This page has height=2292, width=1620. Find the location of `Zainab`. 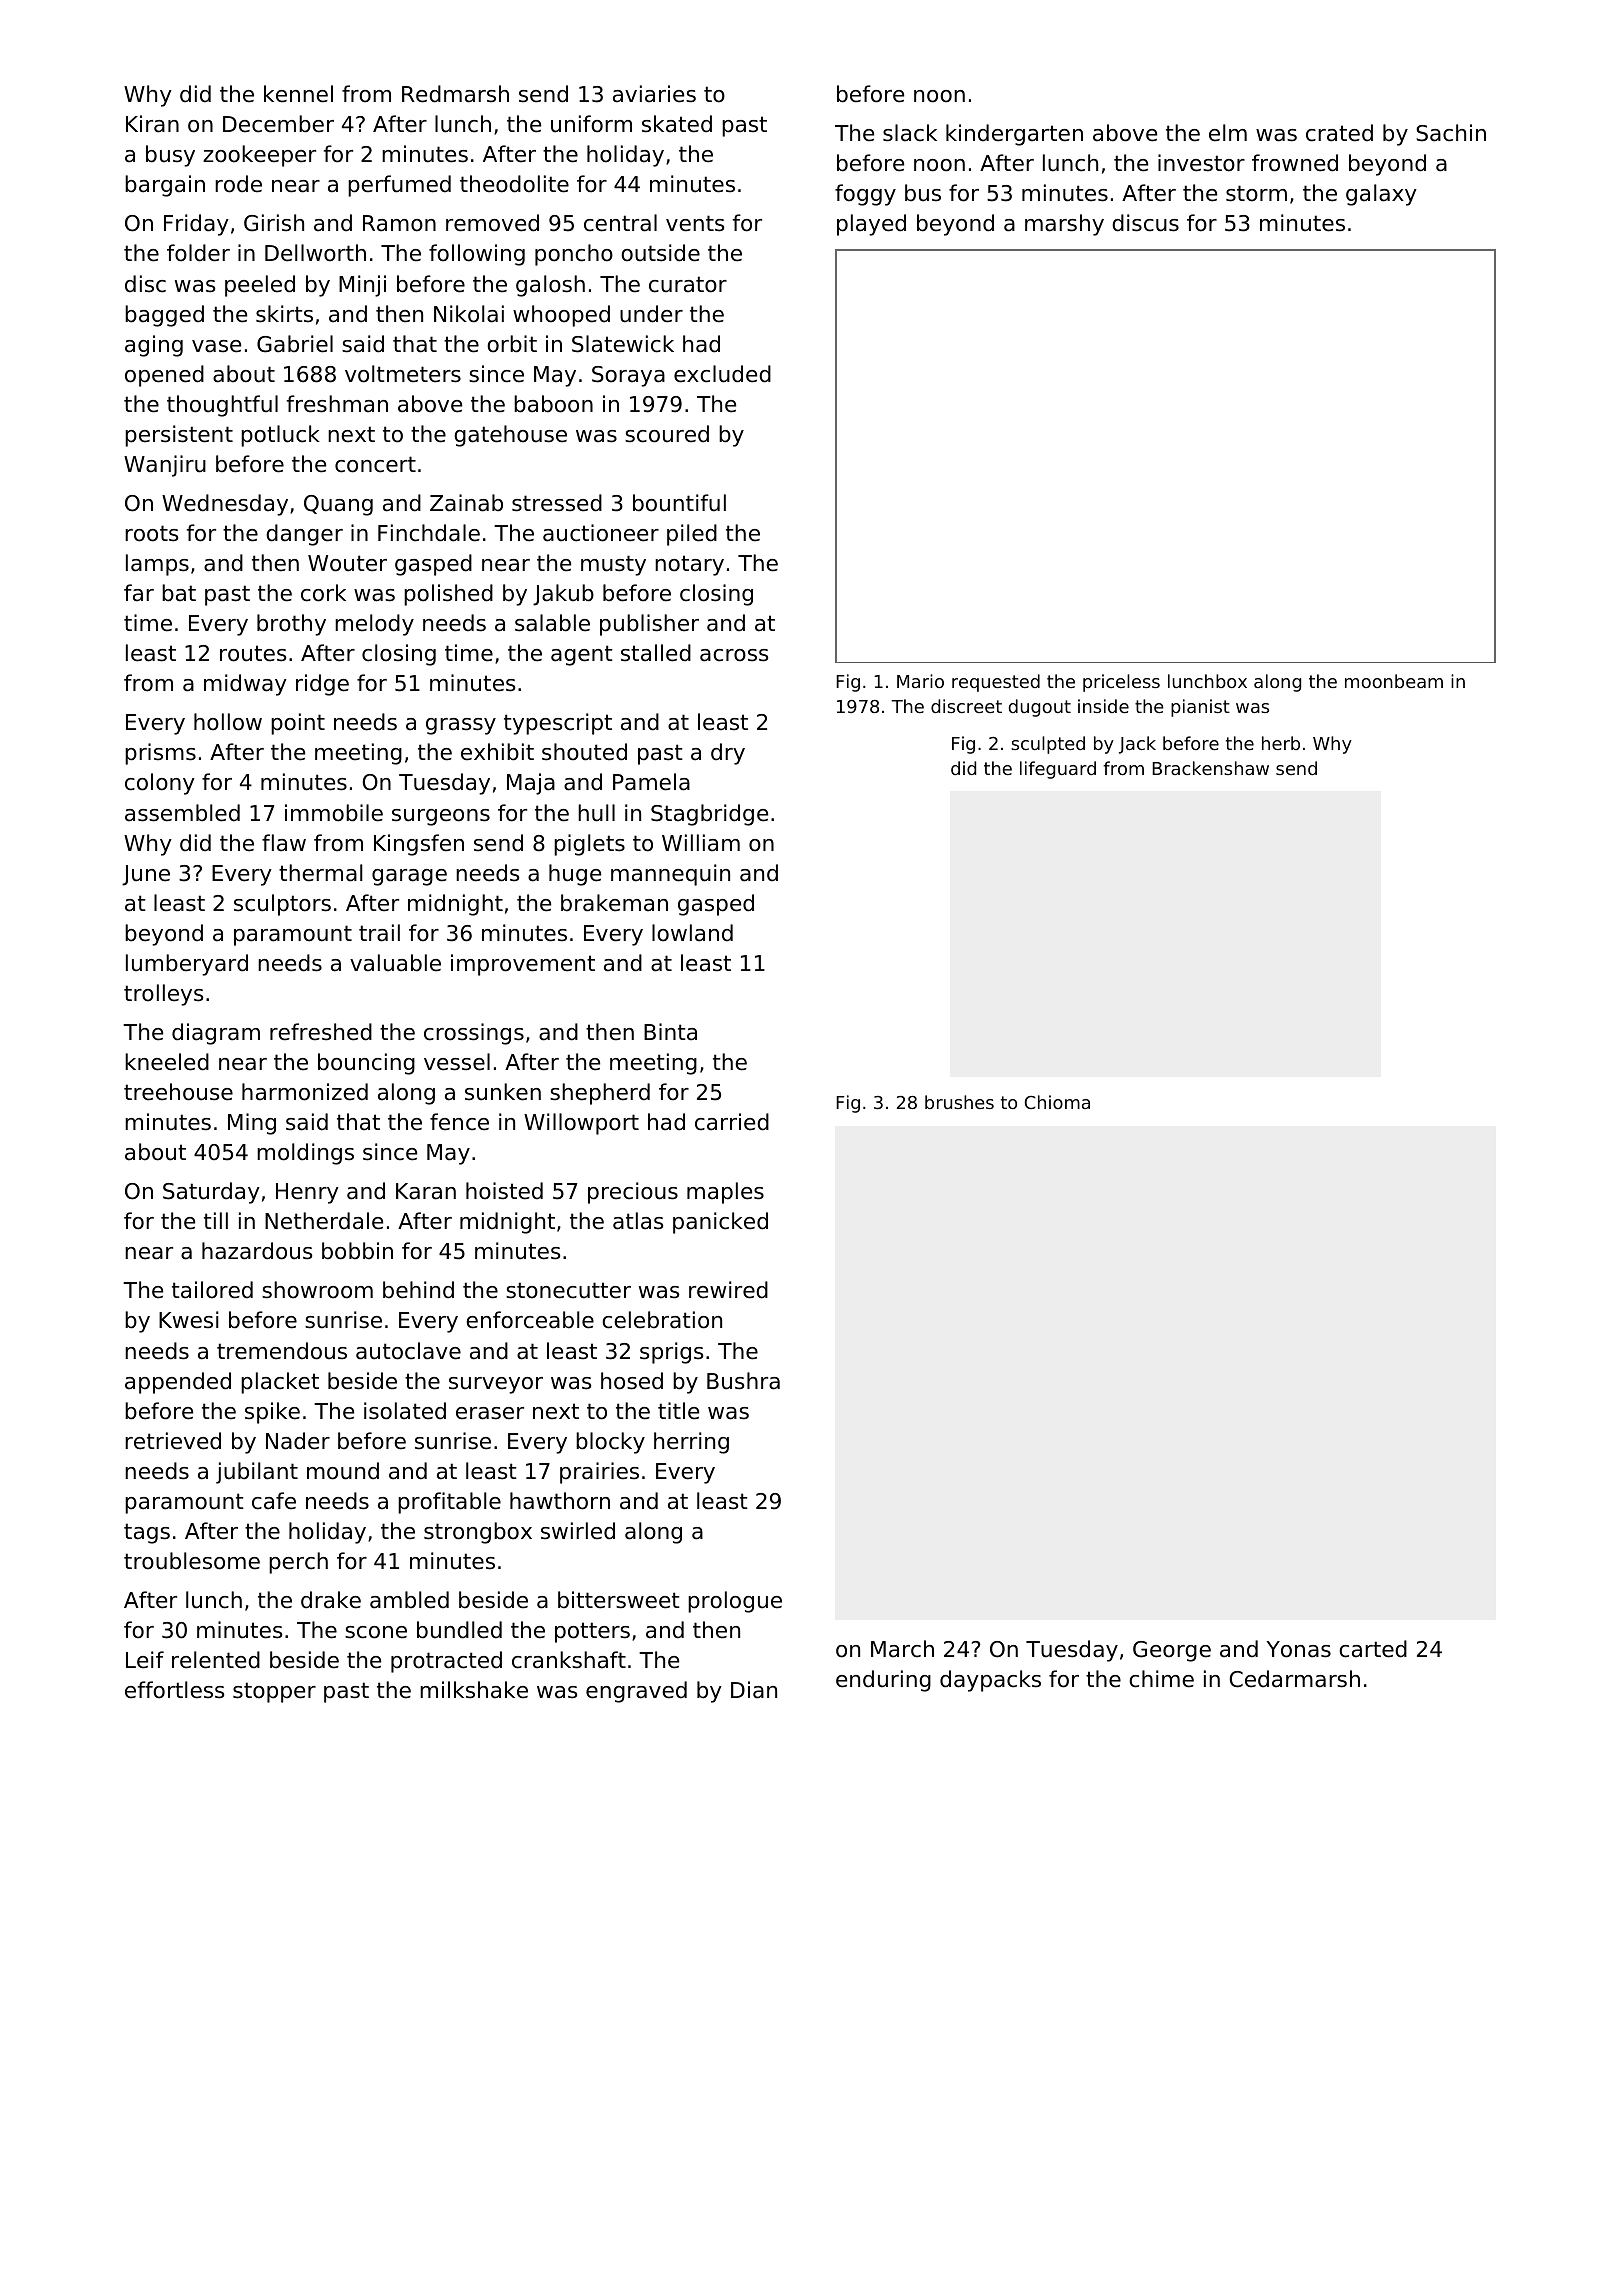

Zainab is located at coordinates (466, 503).
